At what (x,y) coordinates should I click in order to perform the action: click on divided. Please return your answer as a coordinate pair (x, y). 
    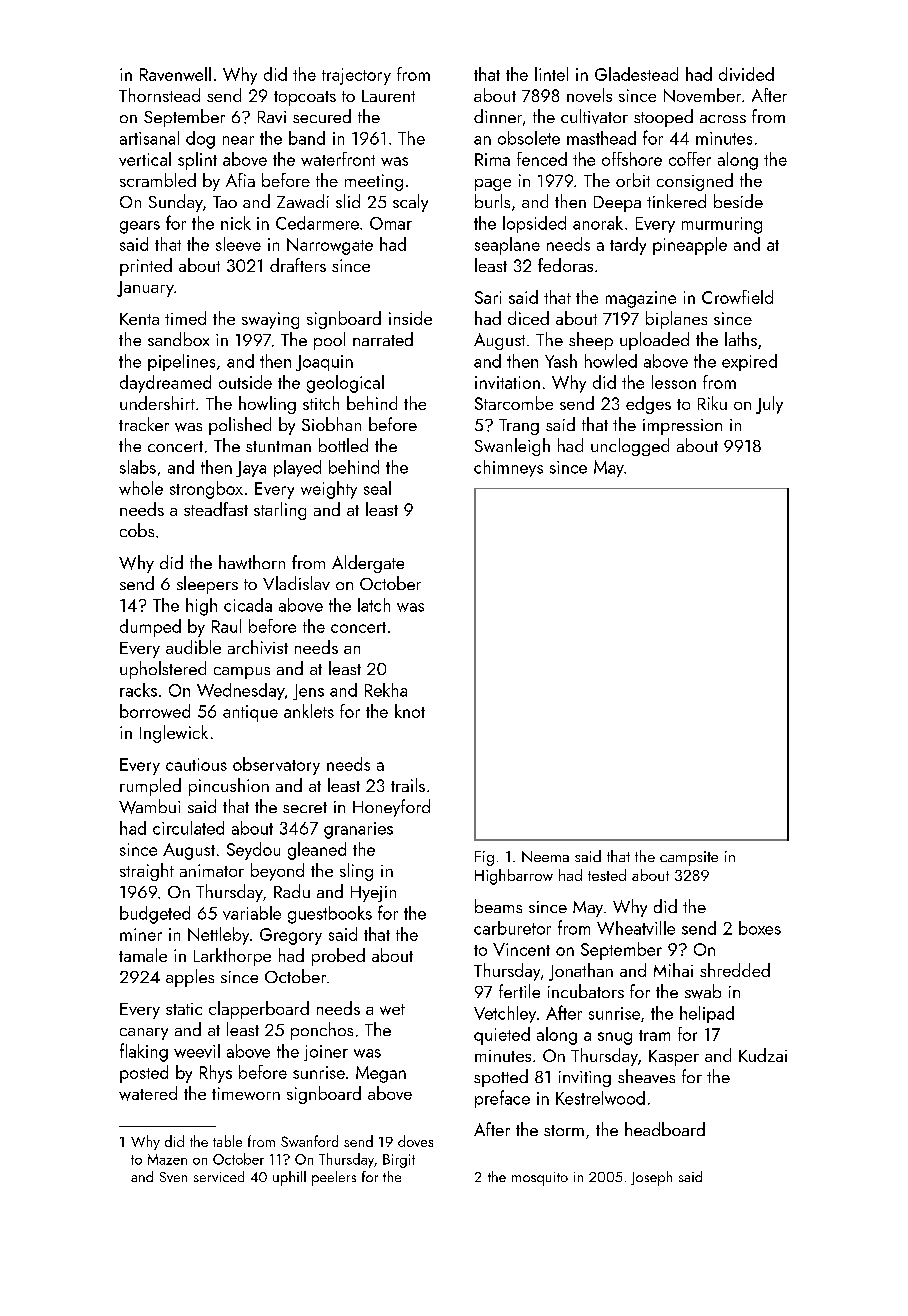
    Looking at the image, I should click on (746, 74).
